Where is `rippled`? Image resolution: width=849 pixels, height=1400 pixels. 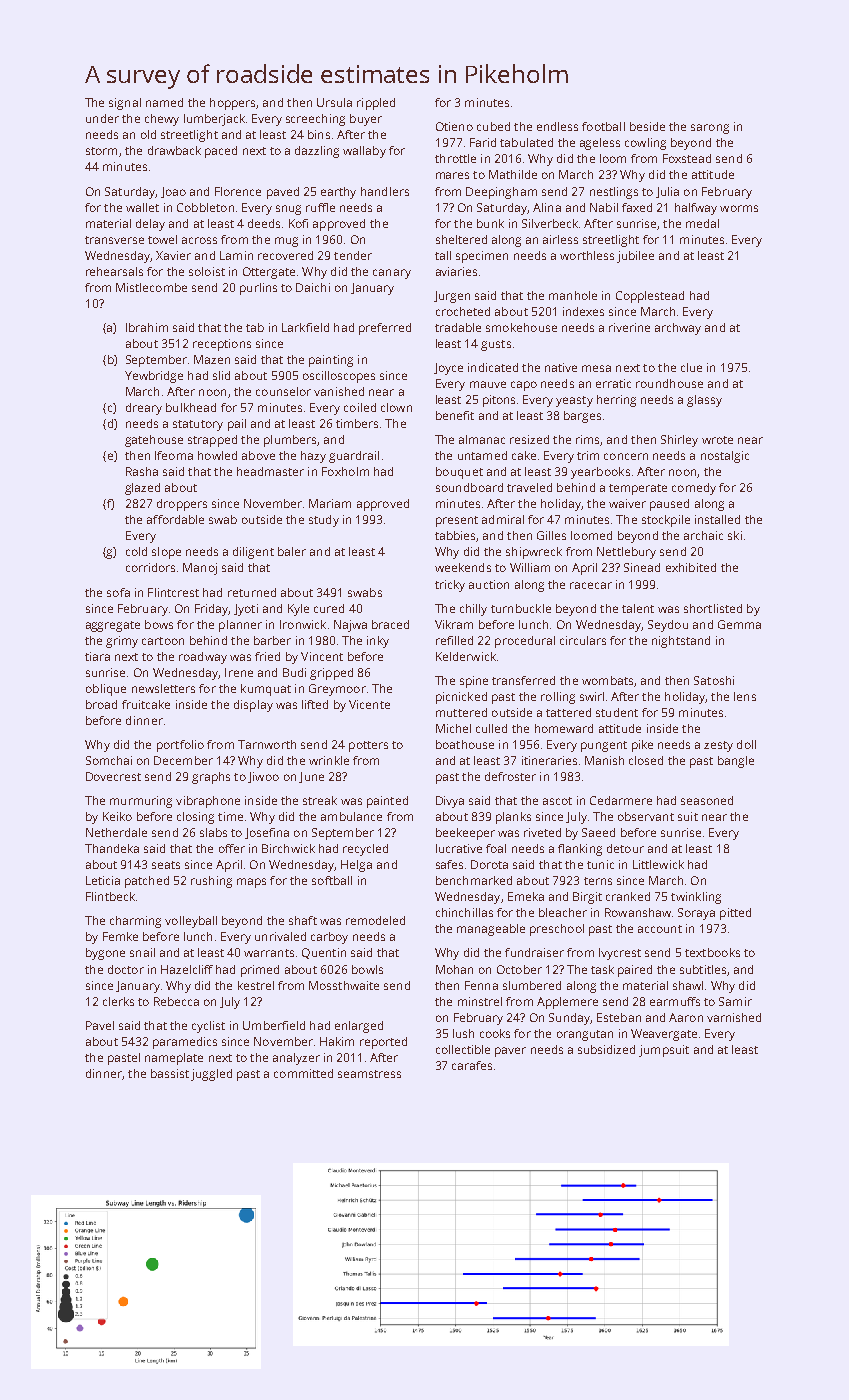
rippled is located at coordinates (376, 104).
